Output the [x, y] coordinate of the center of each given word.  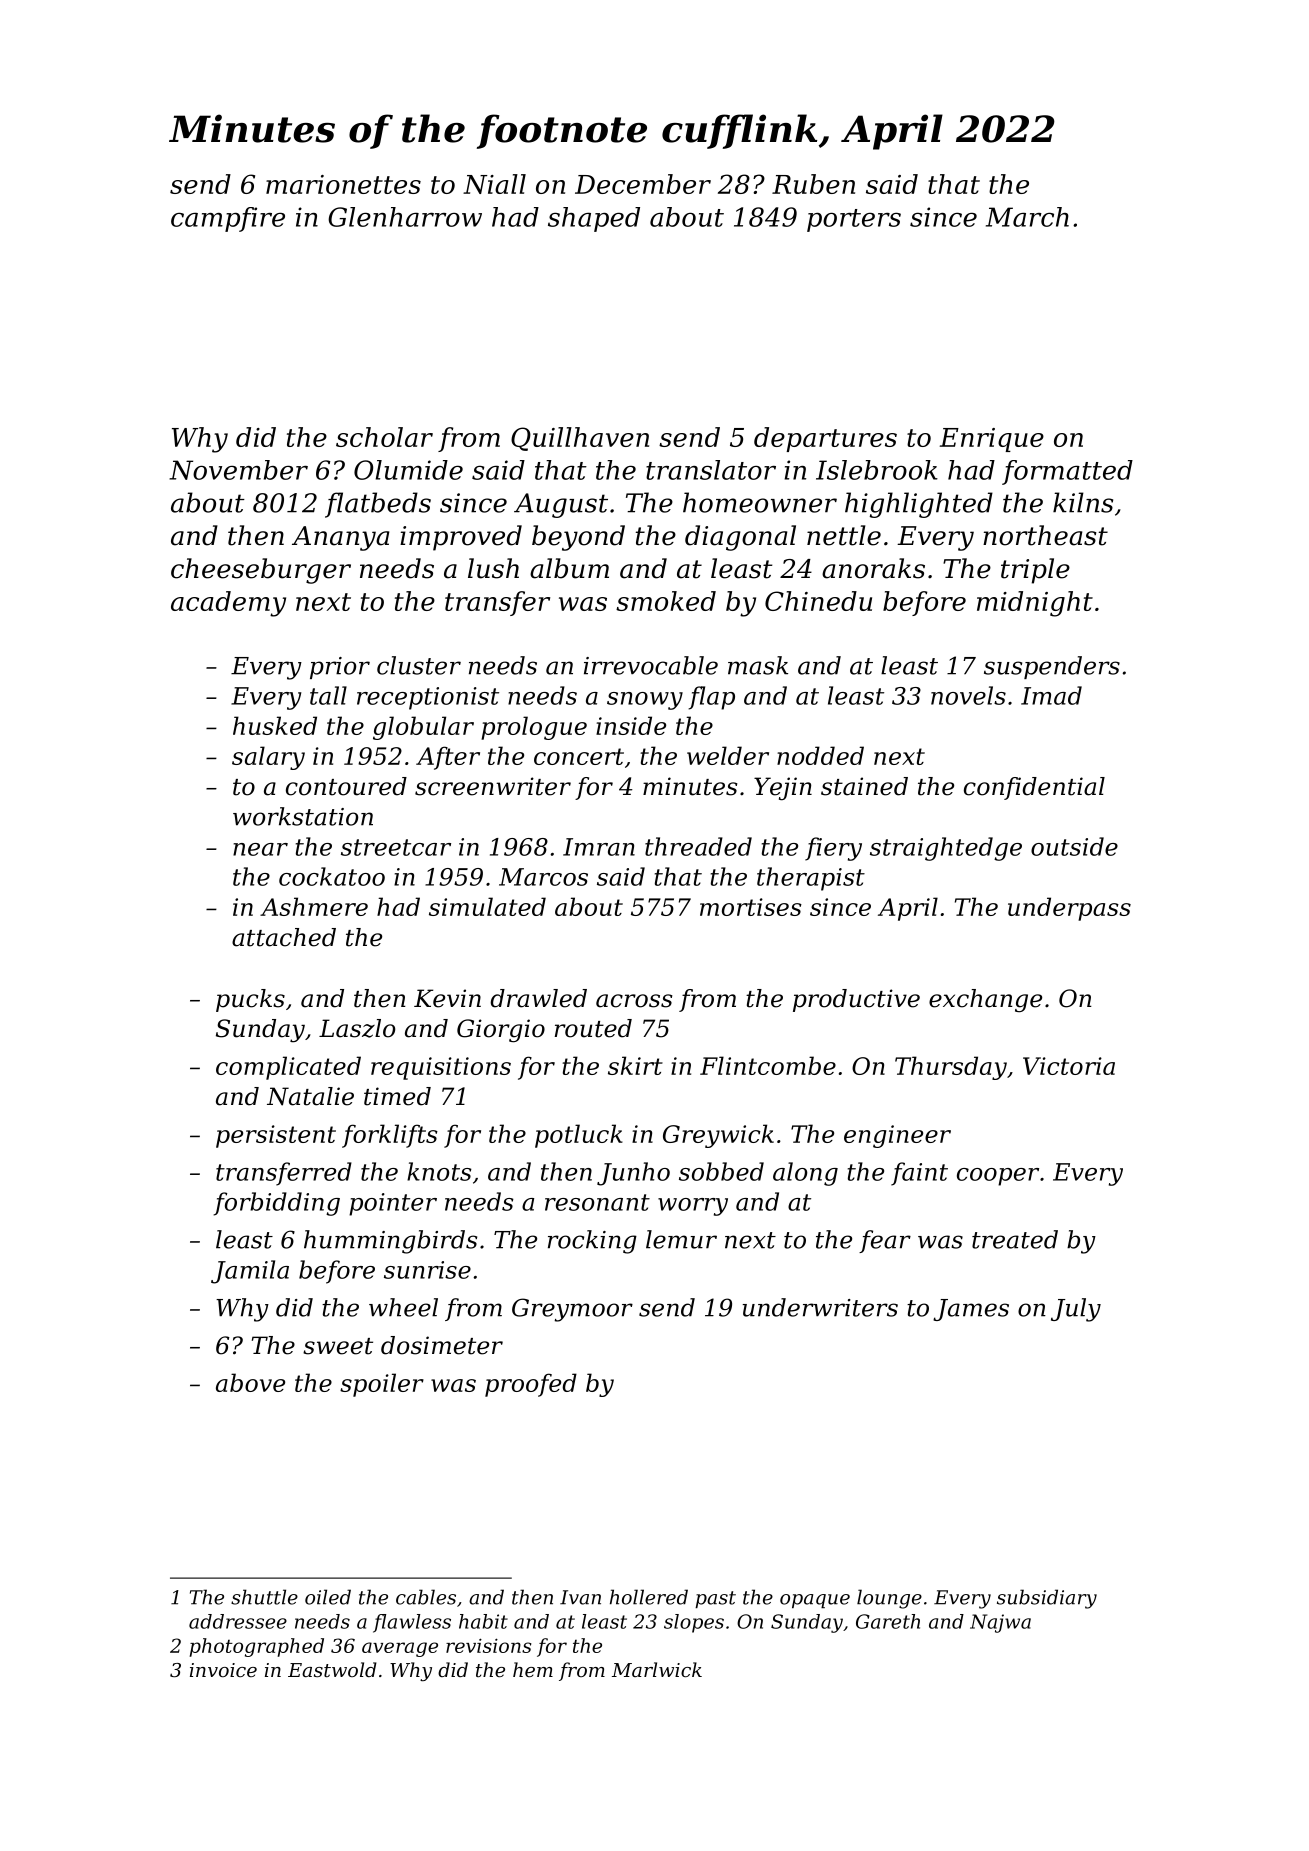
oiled [328, 1597]
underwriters [820, 1307]
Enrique [992, 440]
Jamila [250, 1272]
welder [728, 755]
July [1076, 1310]
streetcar [396, 847]
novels [968, 695]
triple [1035, 571]
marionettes [343, 184]
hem [533, 1669]
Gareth [888, 1621]
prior [340, 668]
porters [854, 220]
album [569, 568]
